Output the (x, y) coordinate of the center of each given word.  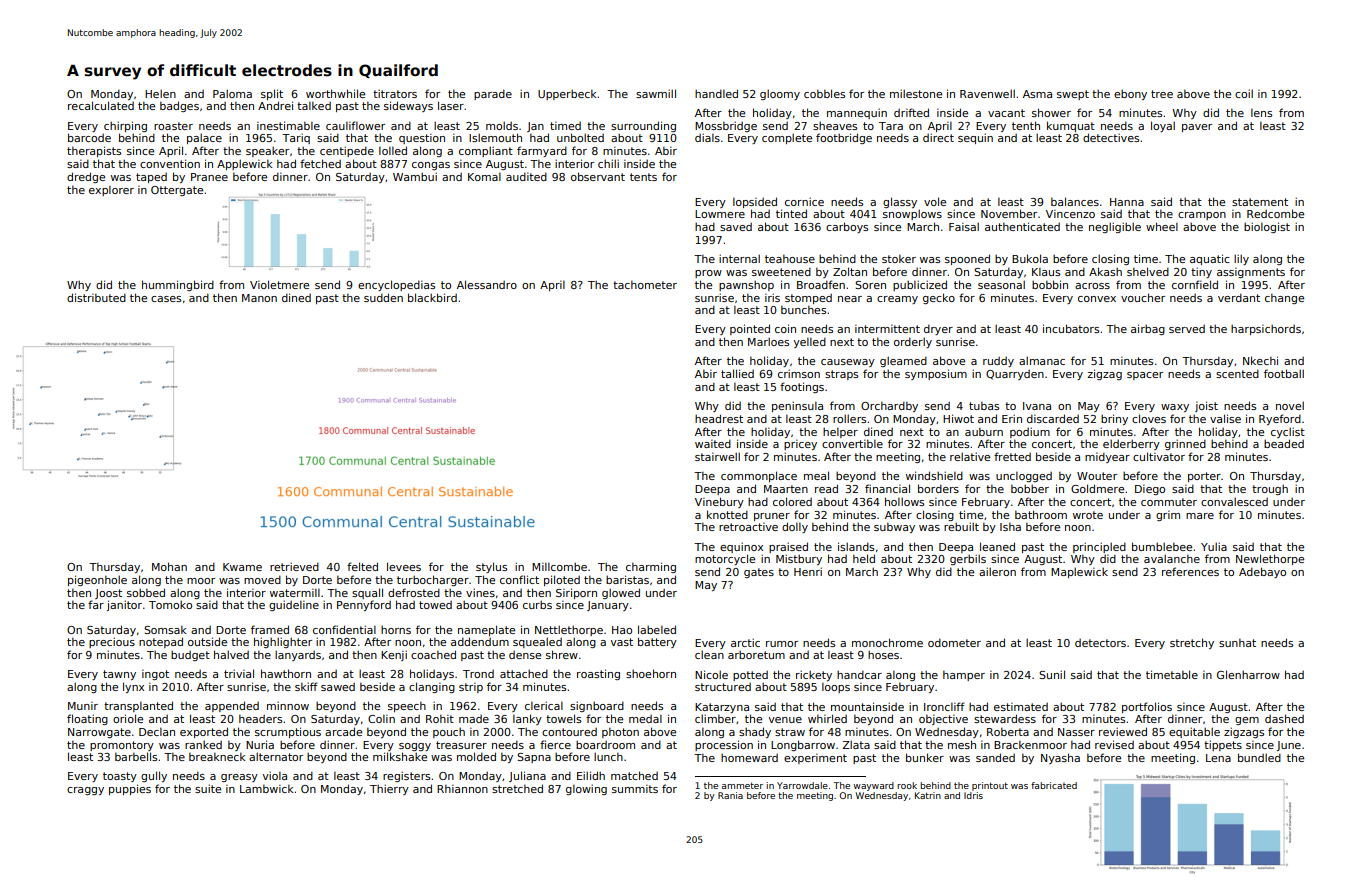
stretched (517, 788)
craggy (85, 791)
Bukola (1030, 258)
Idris (973, 795)
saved (736, 227)
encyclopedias (396, 285)
